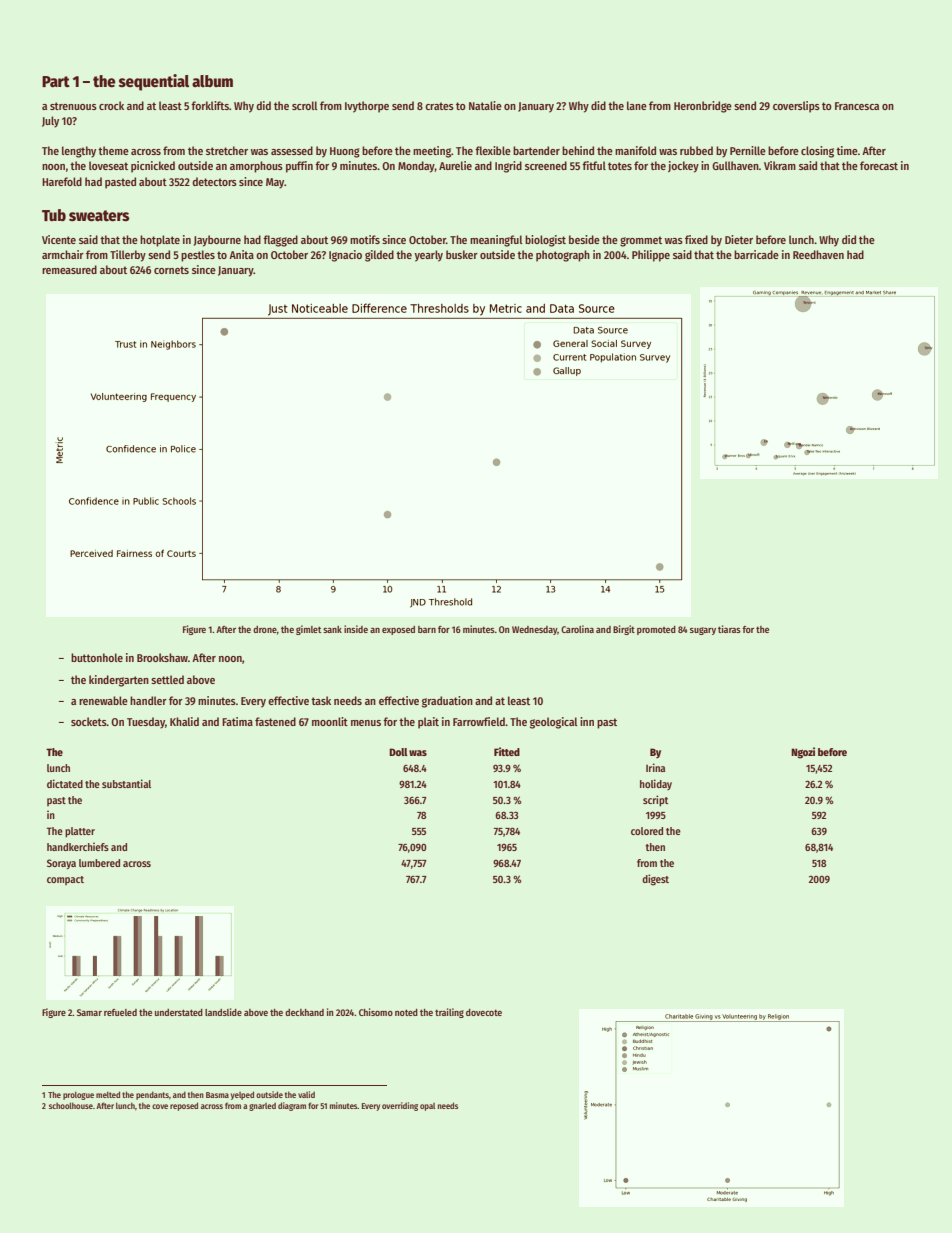 The width and height of the screenshot is (952, 1233). I want to click on remeasured, so click(69, 269).
